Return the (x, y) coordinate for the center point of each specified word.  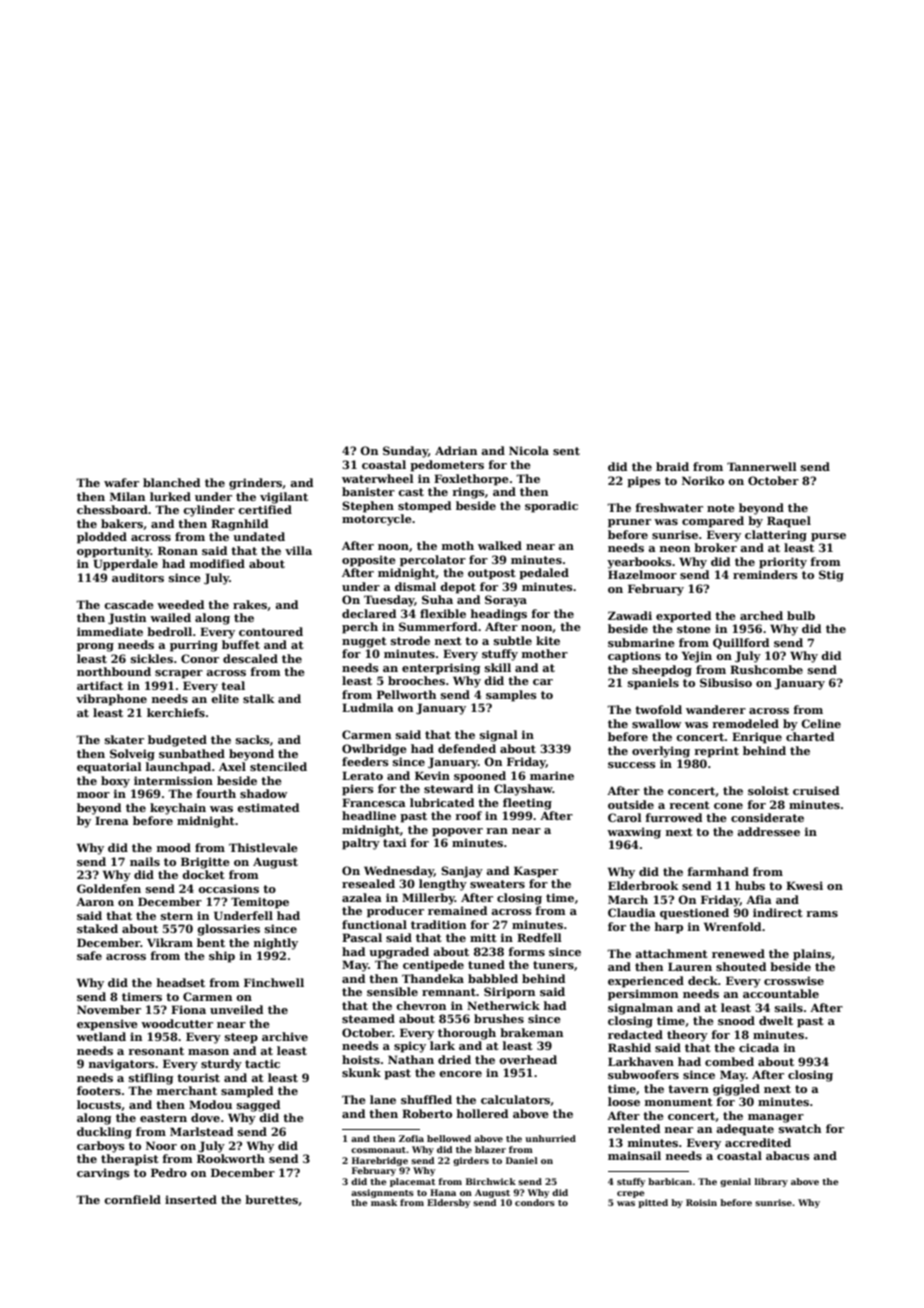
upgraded (399, 953)
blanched (171, 482)
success (632, 765)
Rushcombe (766, 669)
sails (789, 1007)
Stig (831, 576)
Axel (232, 766)
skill (498, 667)
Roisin (701, 1202)
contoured (271, 631)
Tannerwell (762, 466)
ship (222, 957)
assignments (382, 1193)
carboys (101, 1147)
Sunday (405, 452)
